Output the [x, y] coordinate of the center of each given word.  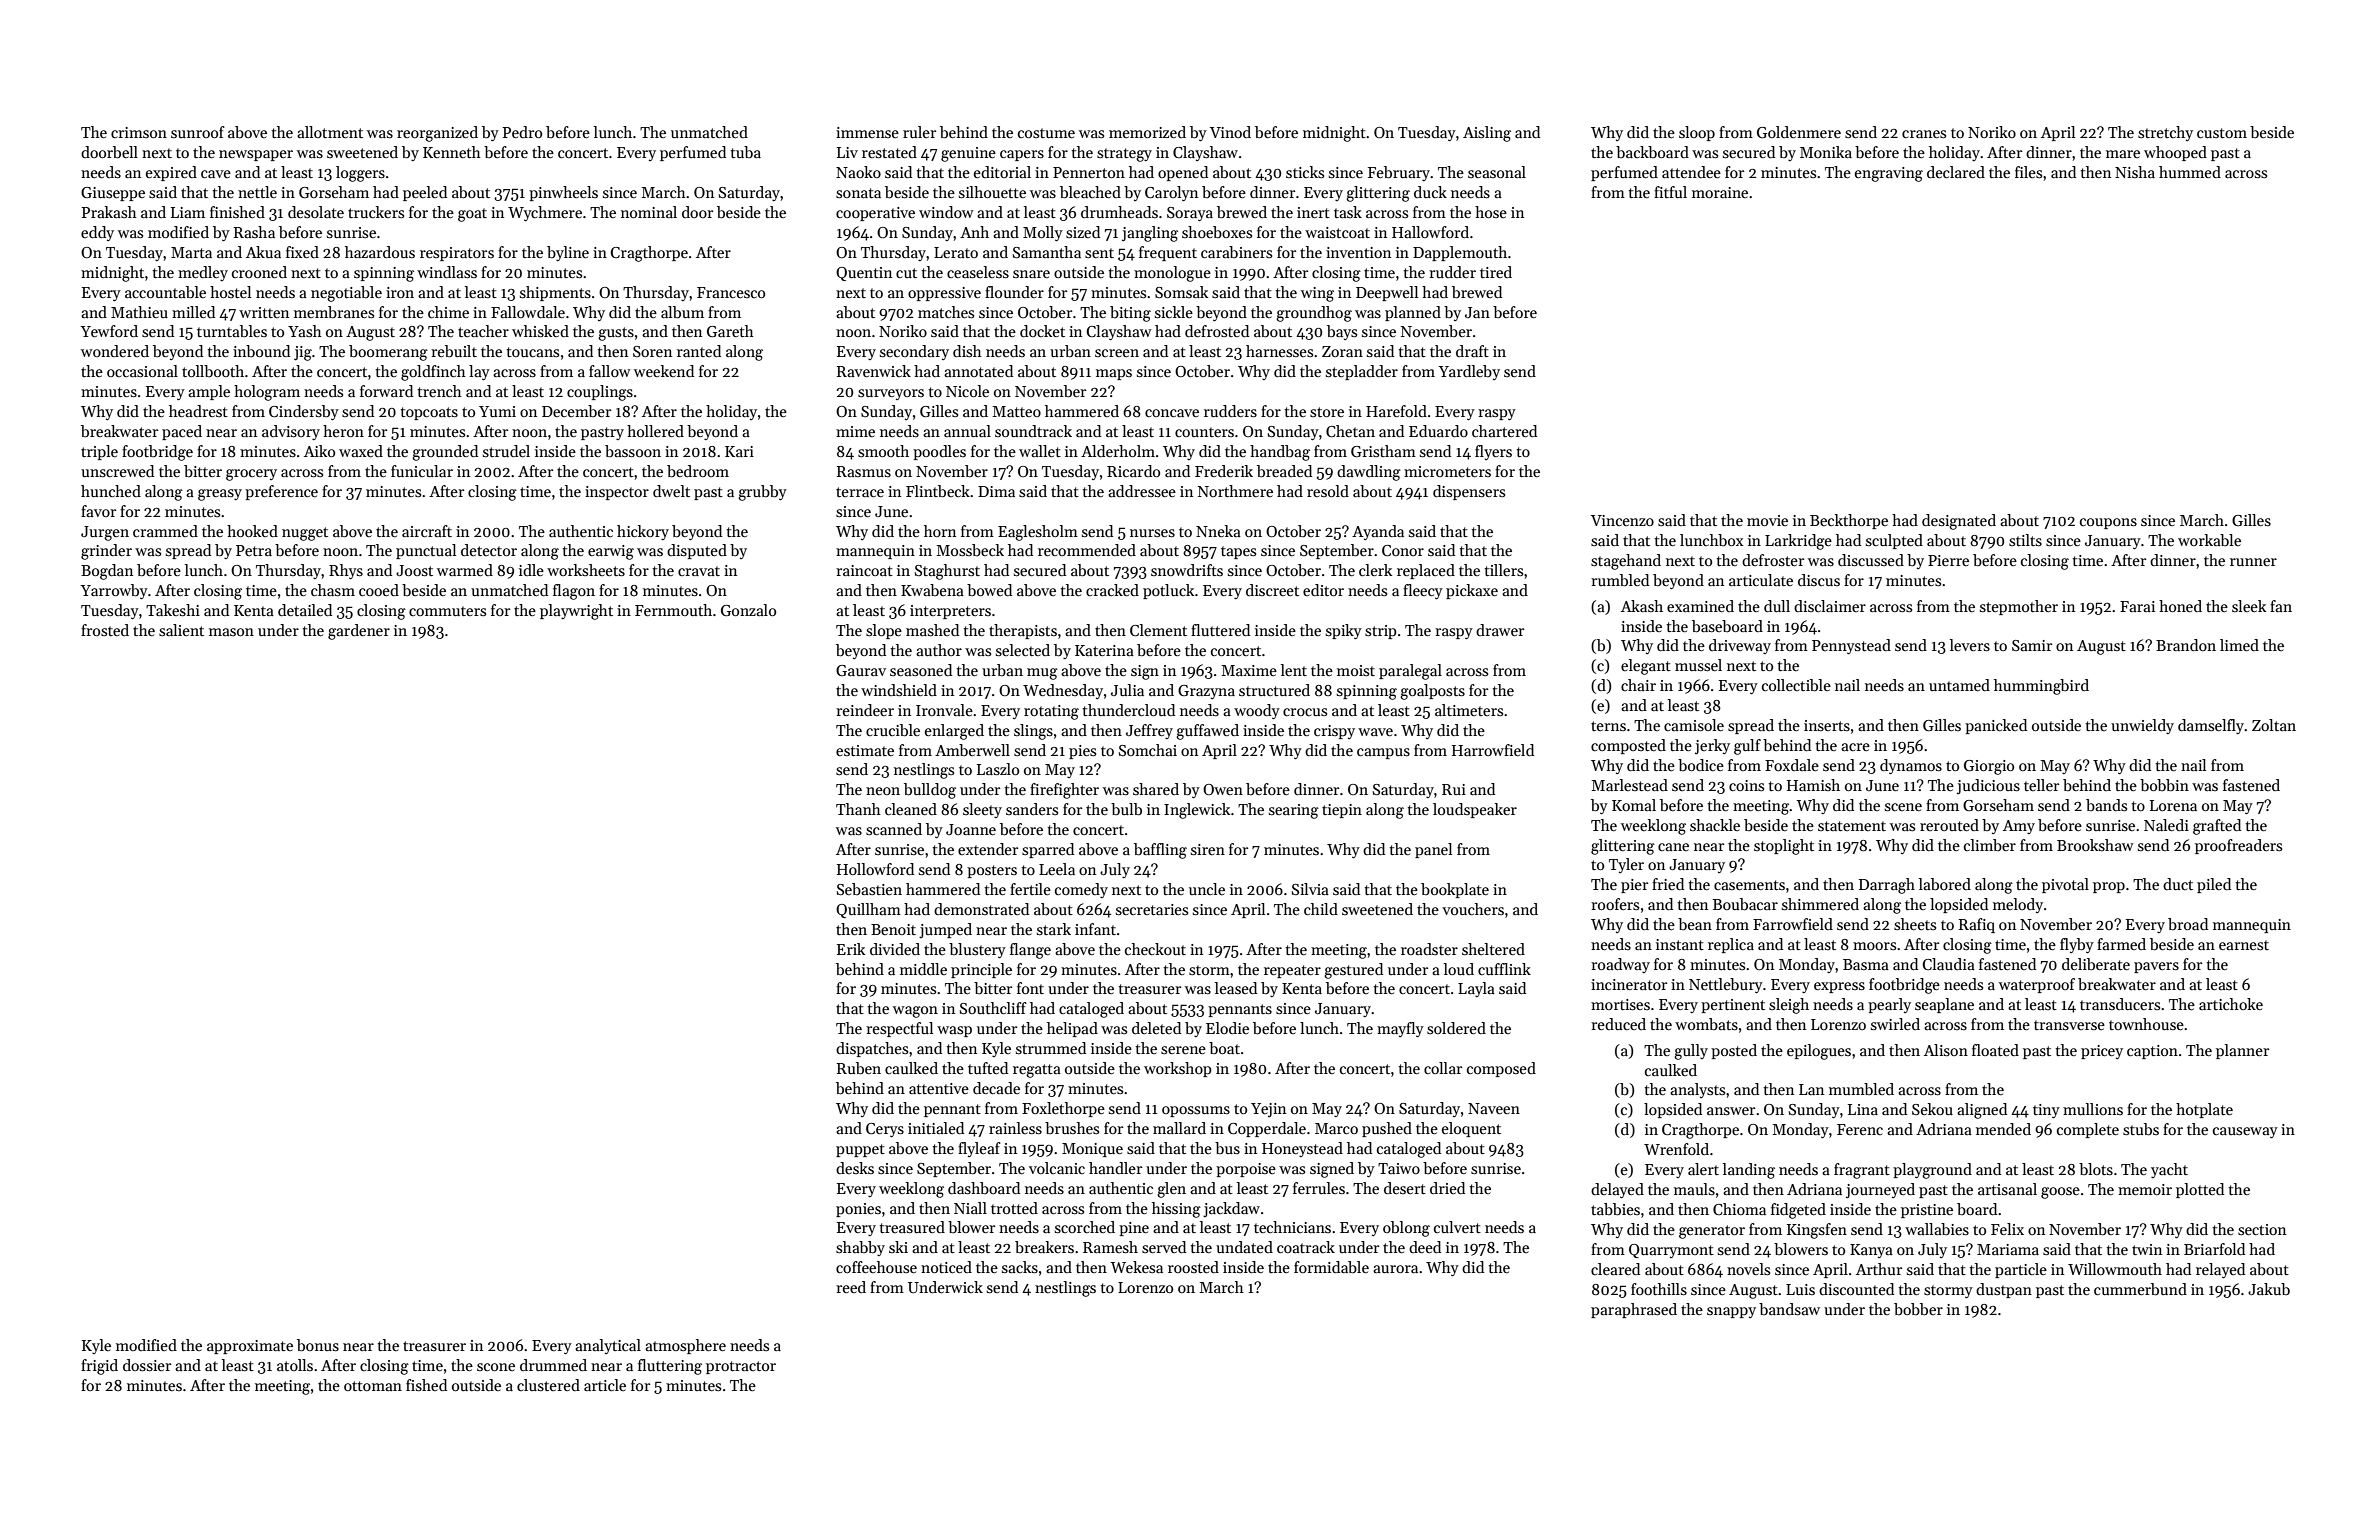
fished [426, 1385]
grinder [106, 552]
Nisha [2135, 172]
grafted [2217, 827]
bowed [989, 590]
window [946, 212]
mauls [1694, 1189]
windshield [899, 690]
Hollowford [875, 869]
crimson [139, 132]
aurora [1395, 1269]
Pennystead [1851, 646]
